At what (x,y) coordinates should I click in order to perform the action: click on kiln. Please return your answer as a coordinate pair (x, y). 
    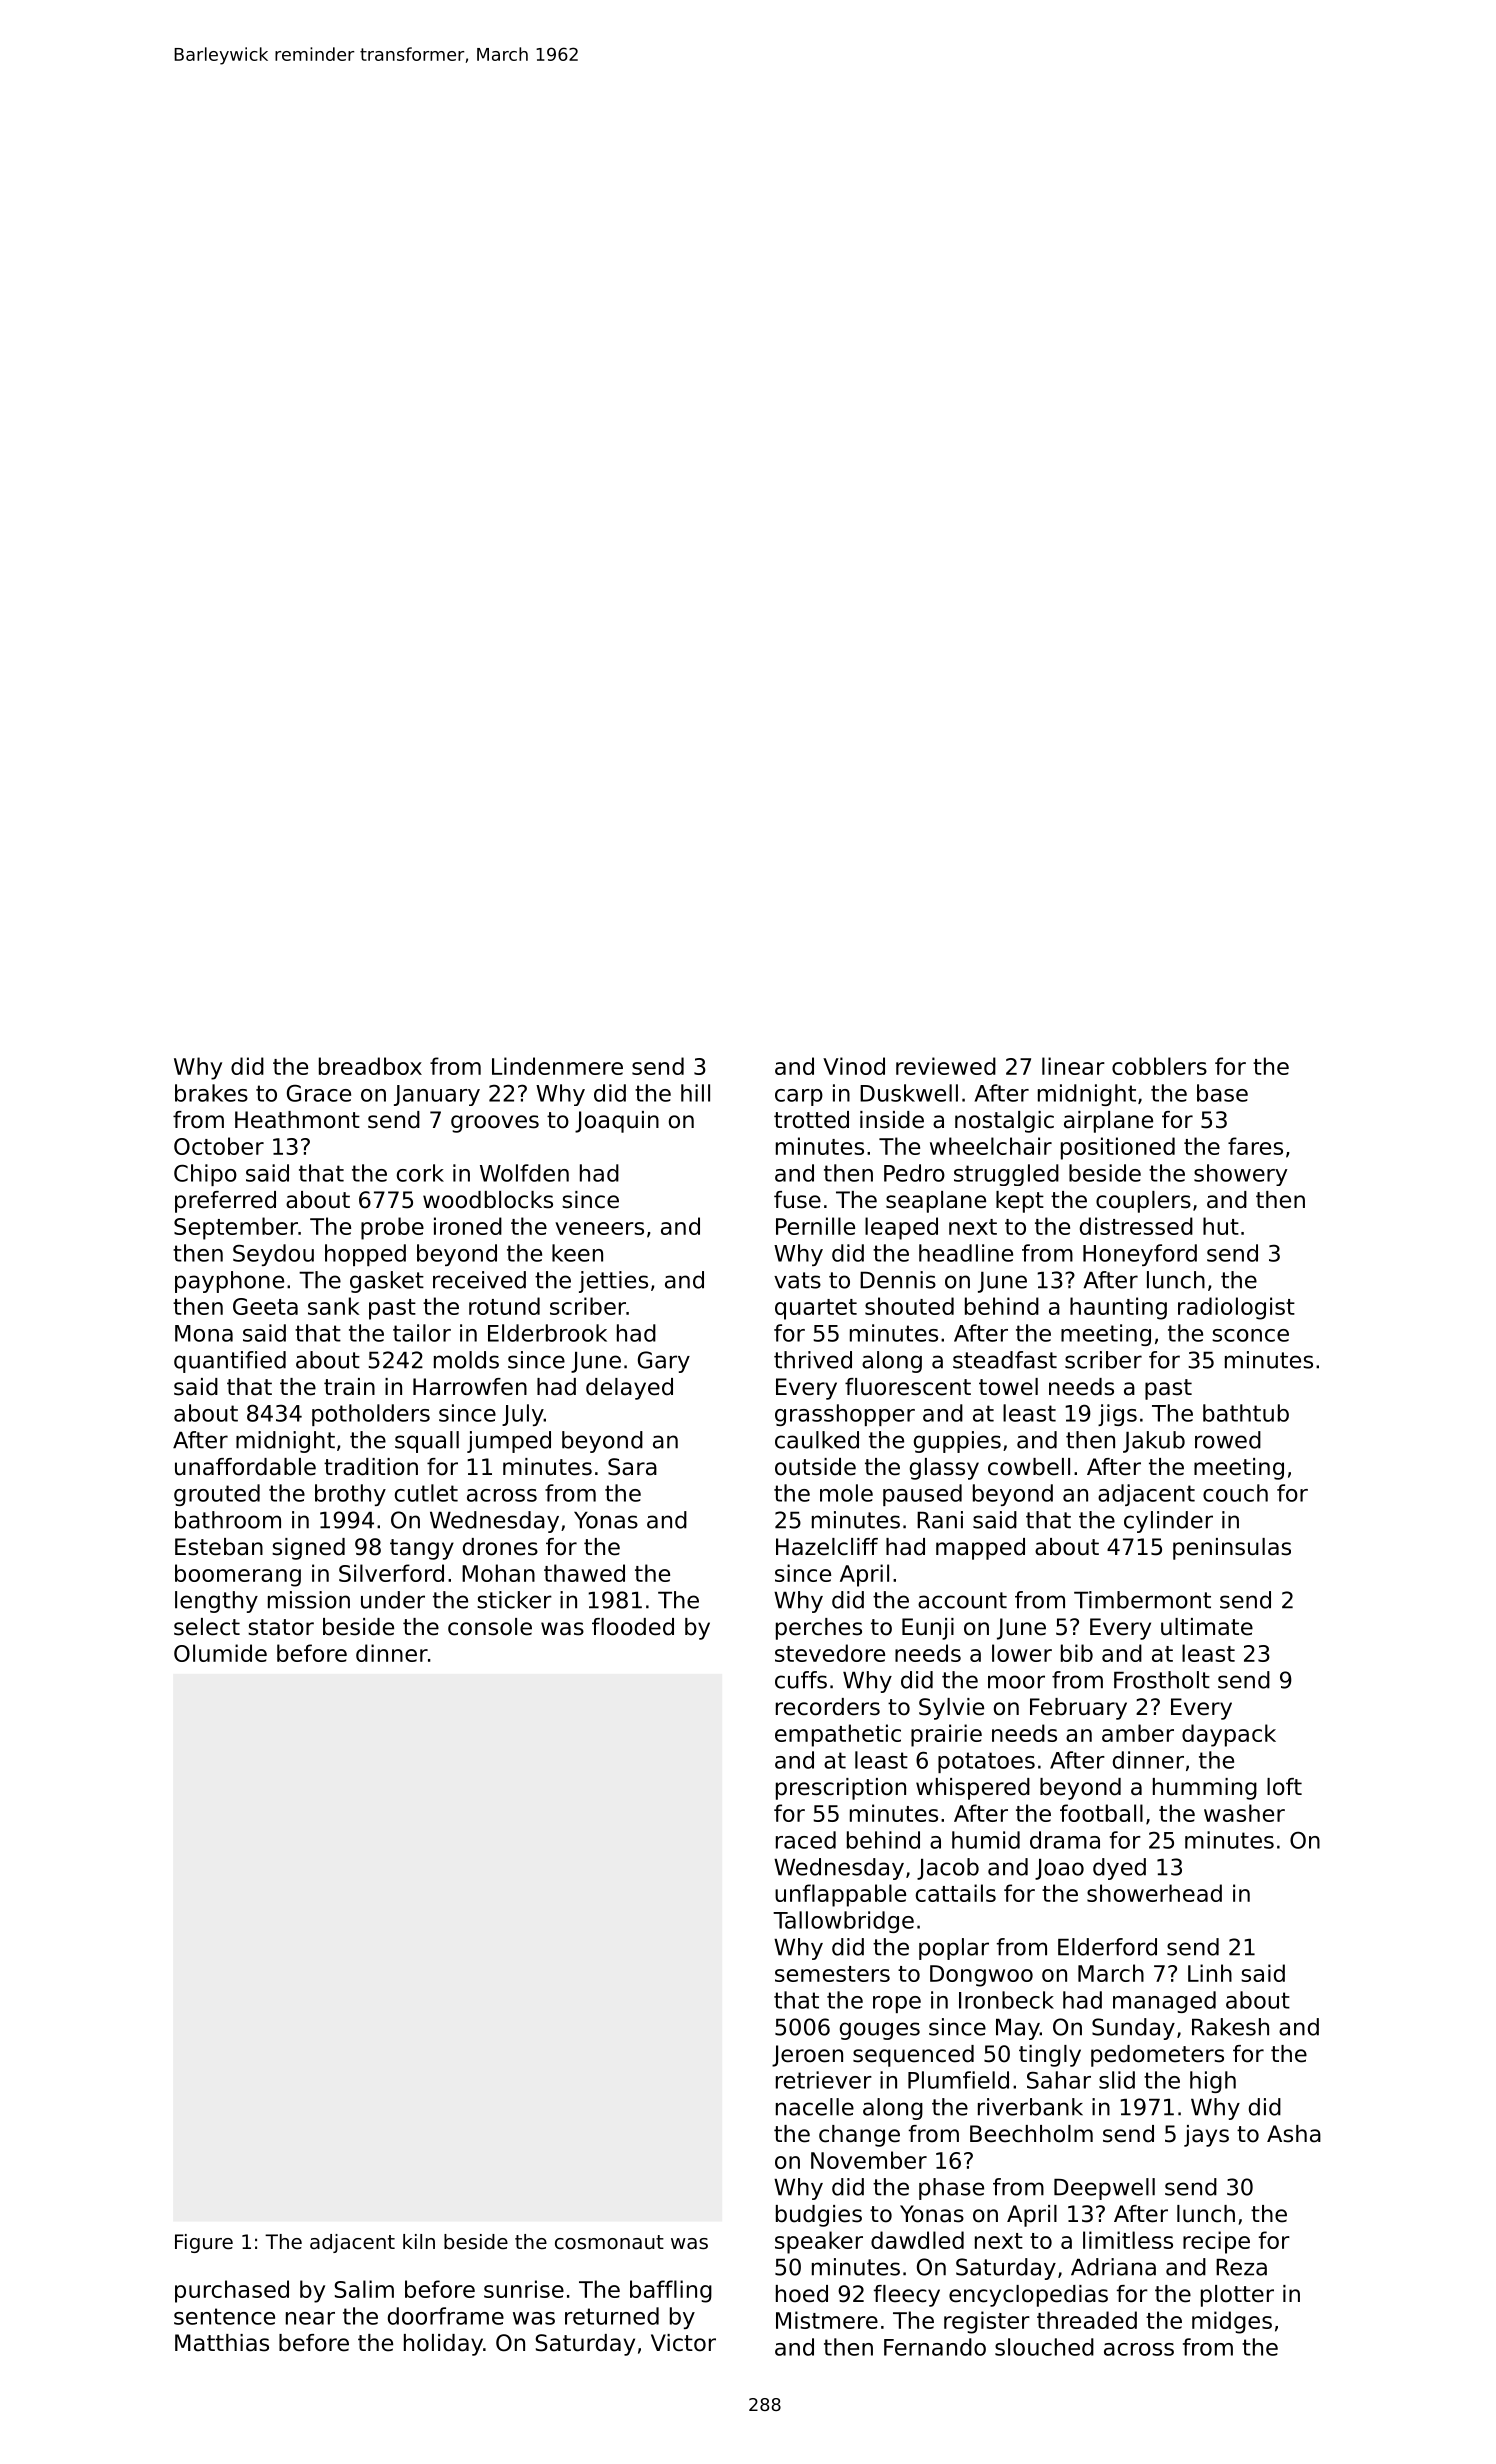
    Looking at the image, I should click on (419, 2241).
